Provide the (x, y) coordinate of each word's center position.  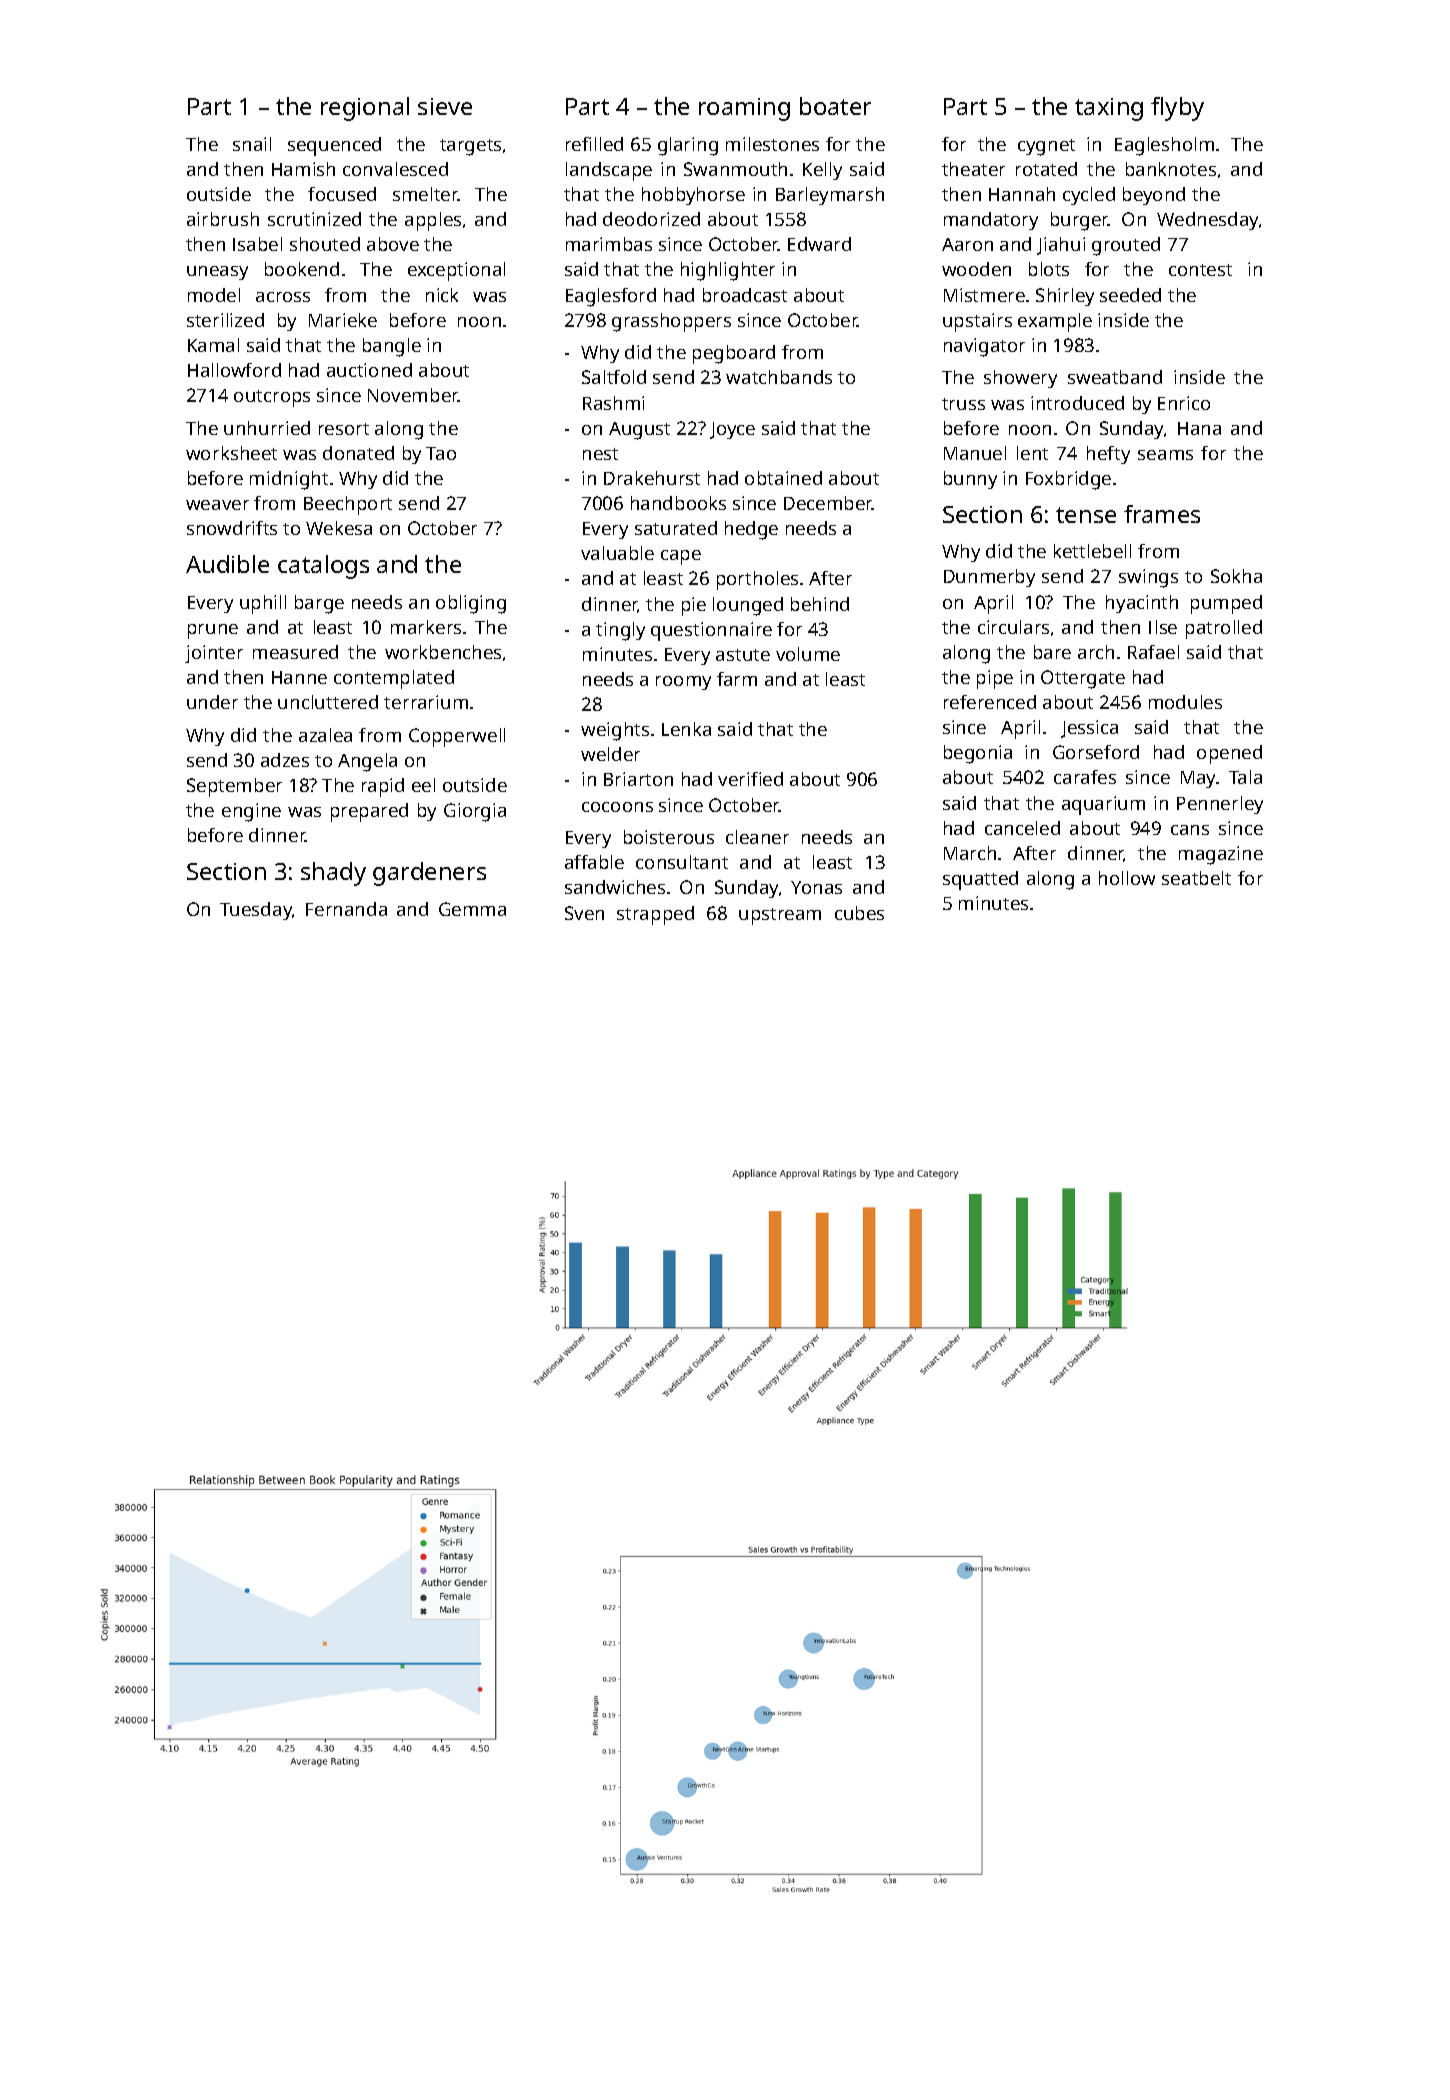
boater (835, 106)
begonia (978, 754)
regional (365, 109)
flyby (1177, 109)
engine (251, 812)
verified (750, 779)
